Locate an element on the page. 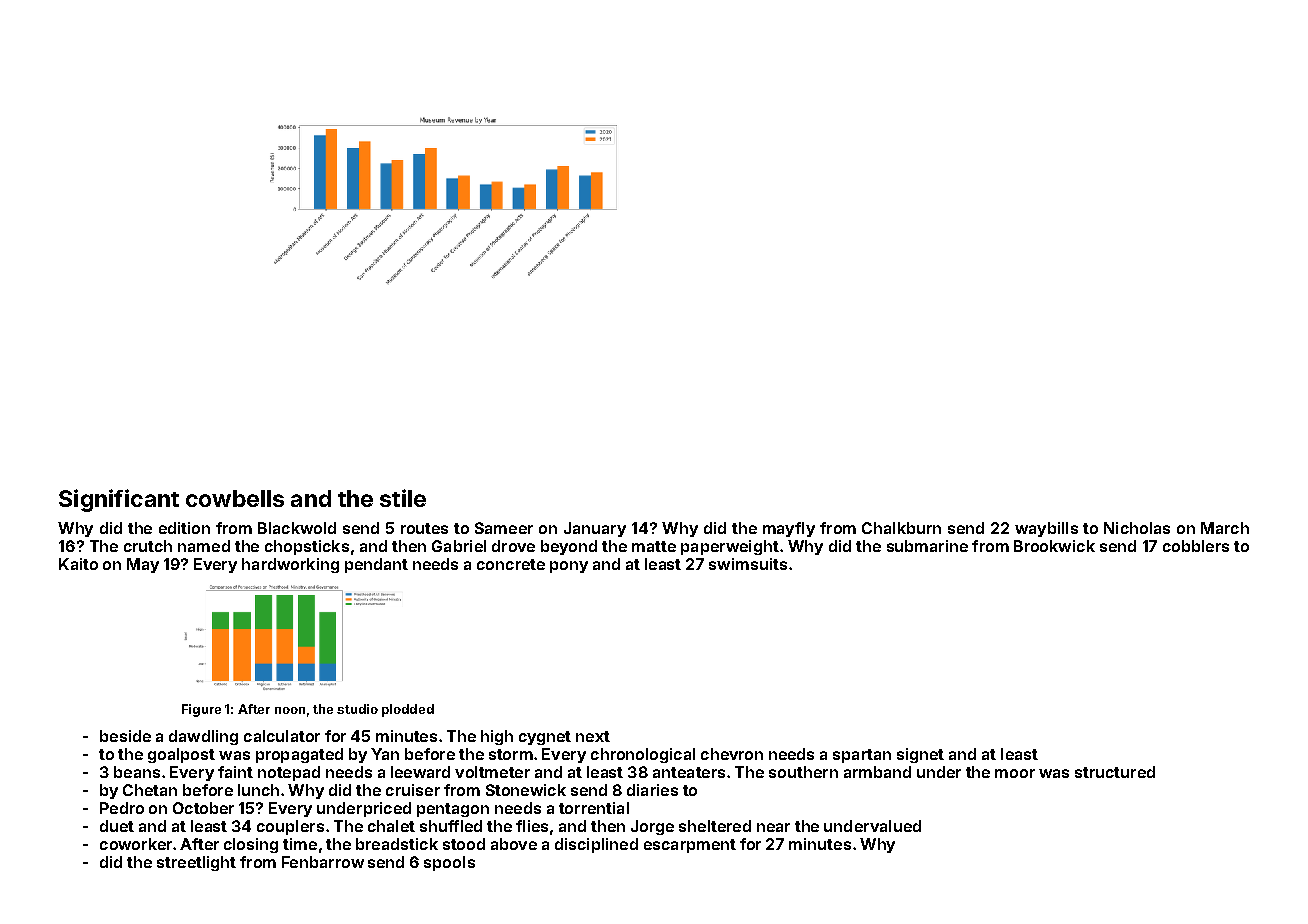 The width and height of the image is (1308, 924). Nicholas is located at coordinates (1137, 528).
